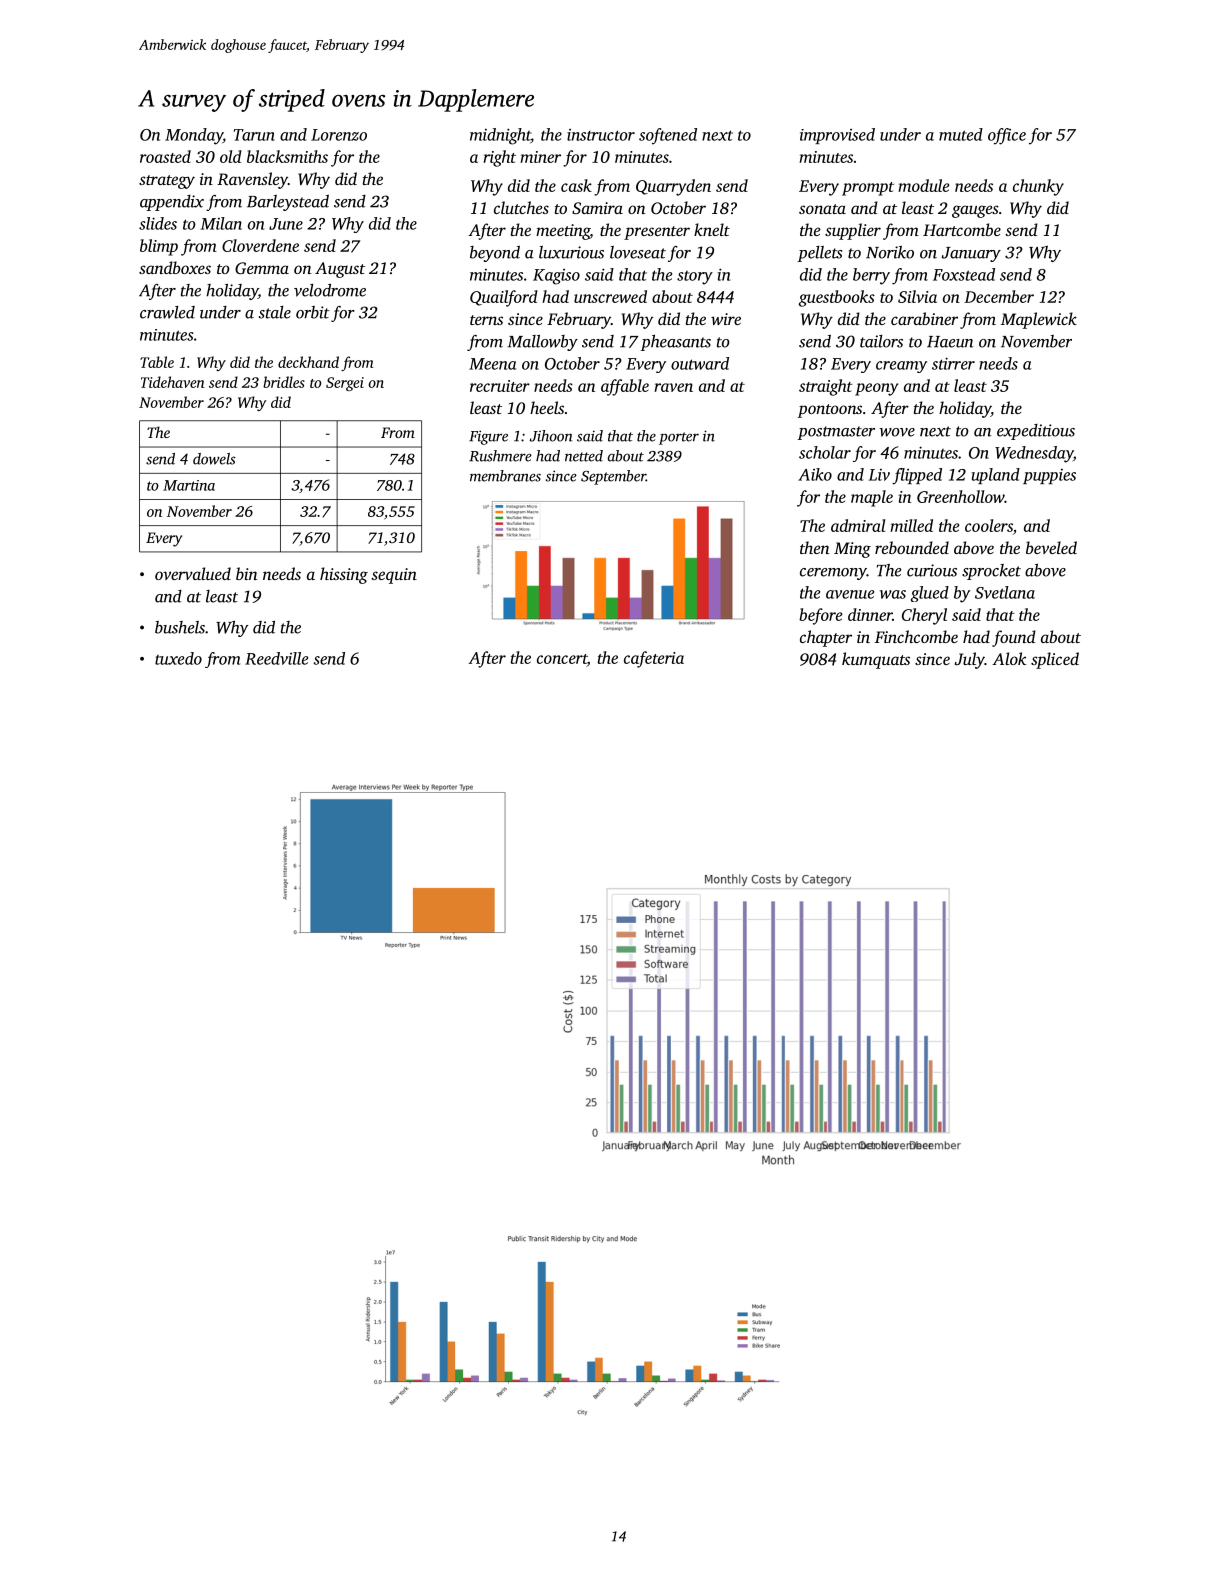 The width and height of the screenshot is (1221, 1581). Describe the element at coordinates (668, 136) in the screenshot. I see `softened` at that location.
